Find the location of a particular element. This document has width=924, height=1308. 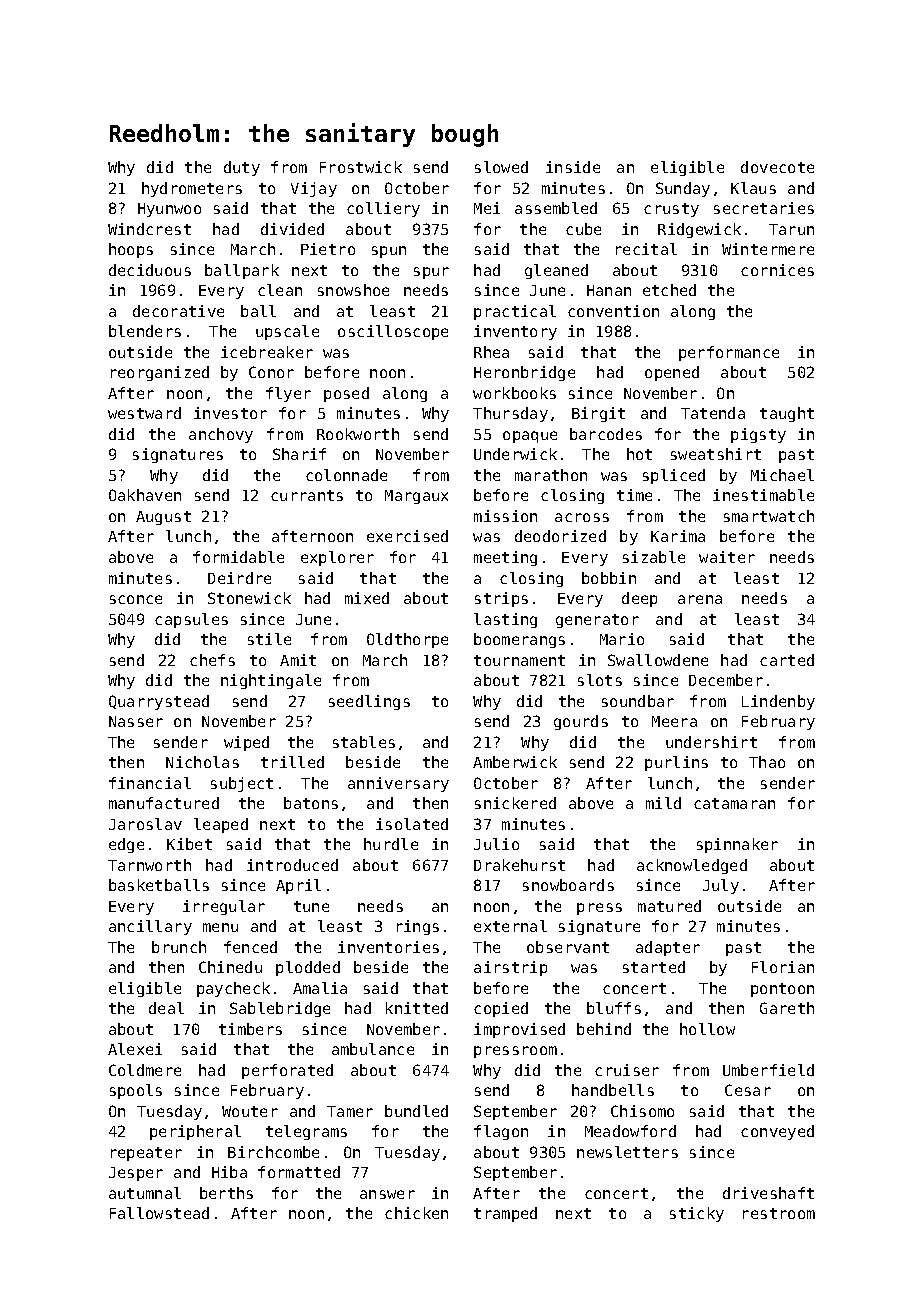

Jesper is located at coordinates (136, 1174).
